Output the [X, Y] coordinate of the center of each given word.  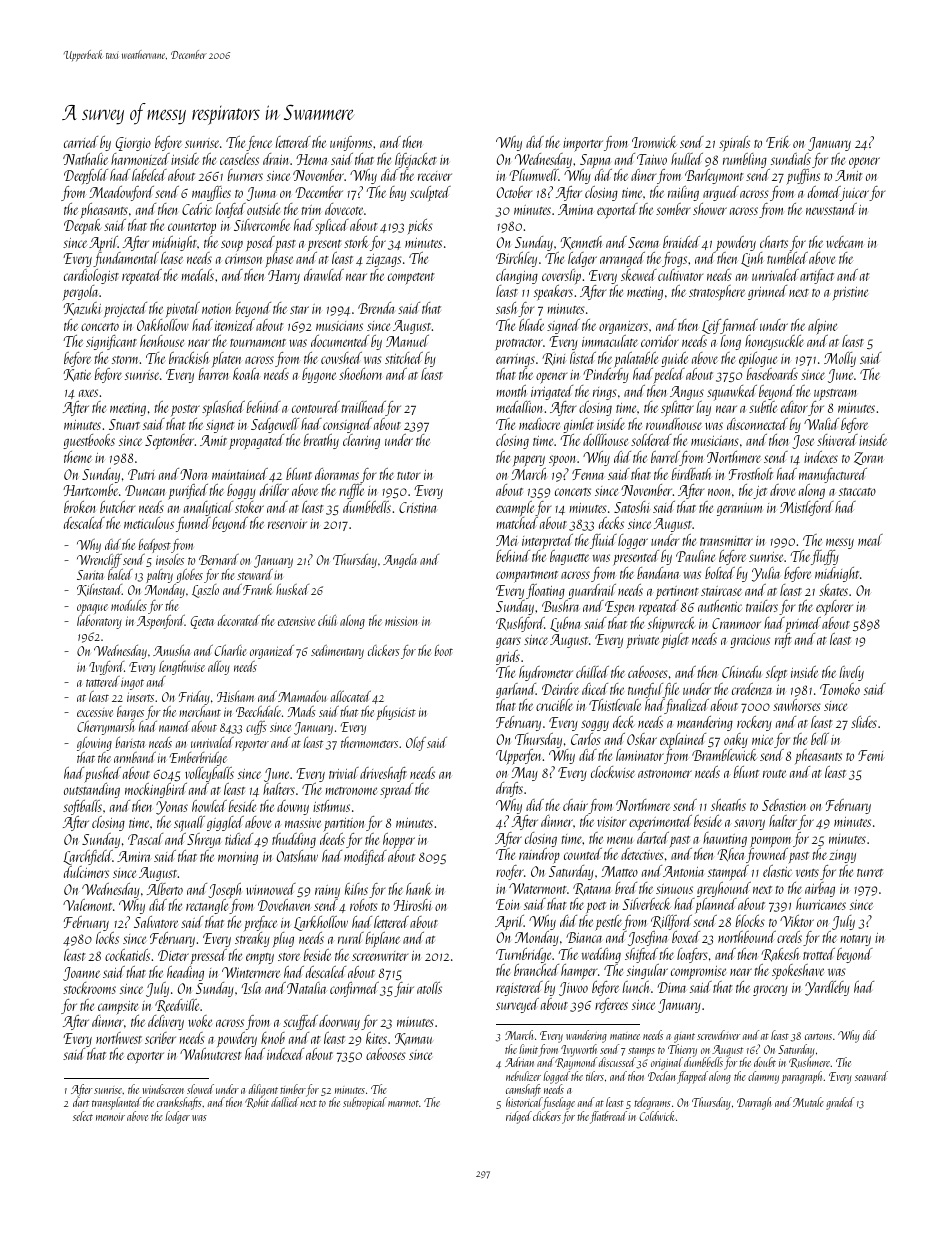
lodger [177, 1117]
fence [259, 143]
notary [856, 940]
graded [840, 1103]
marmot [403, 1103]
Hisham [235, 696]
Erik [778, 142]
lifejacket [416, 160]
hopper [399, 841]
